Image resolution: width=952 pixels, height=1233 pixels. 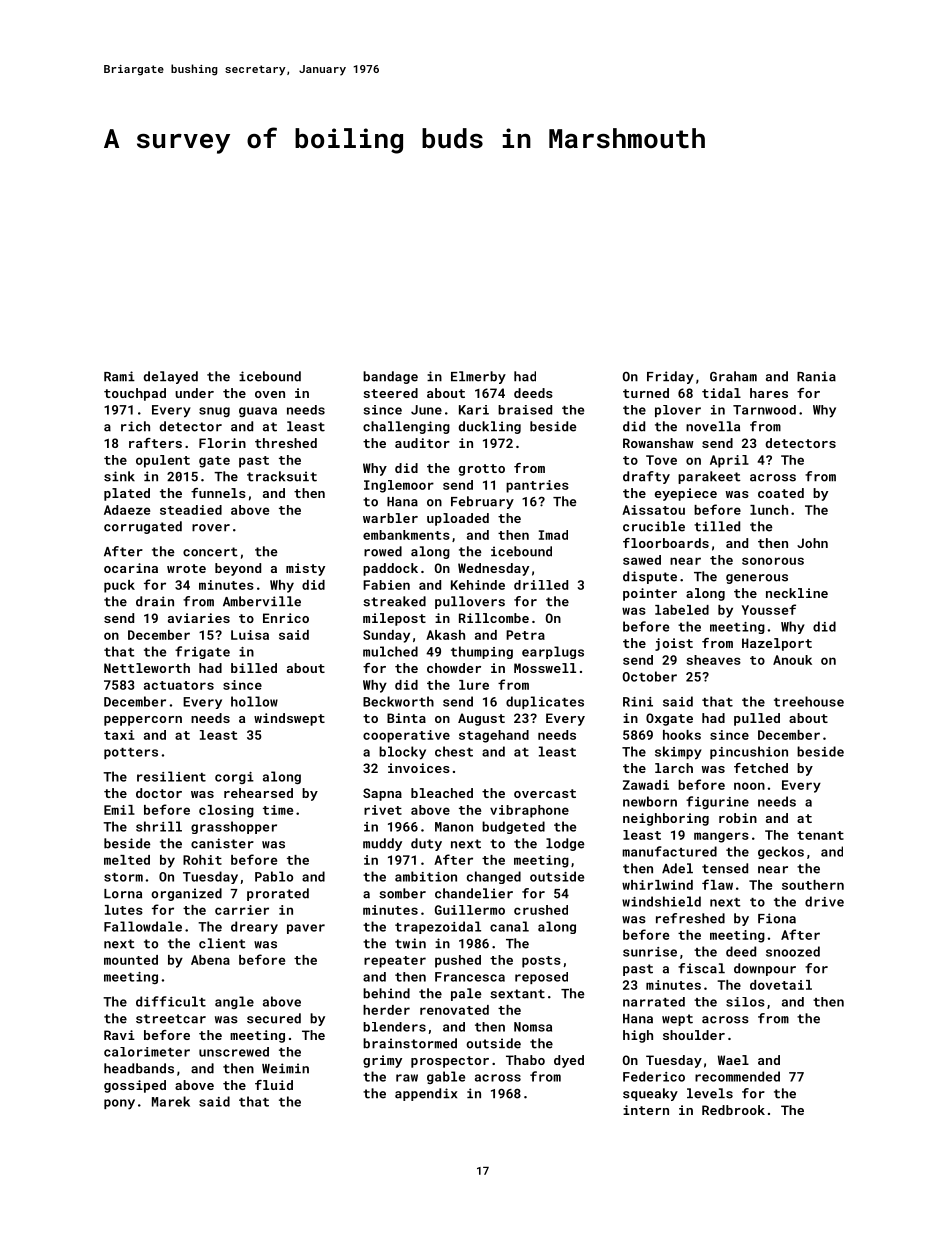 What do you see at coordinates (478, 377) in the screenshot?
I see `Elmerby` at bounding box center [478, 377].
